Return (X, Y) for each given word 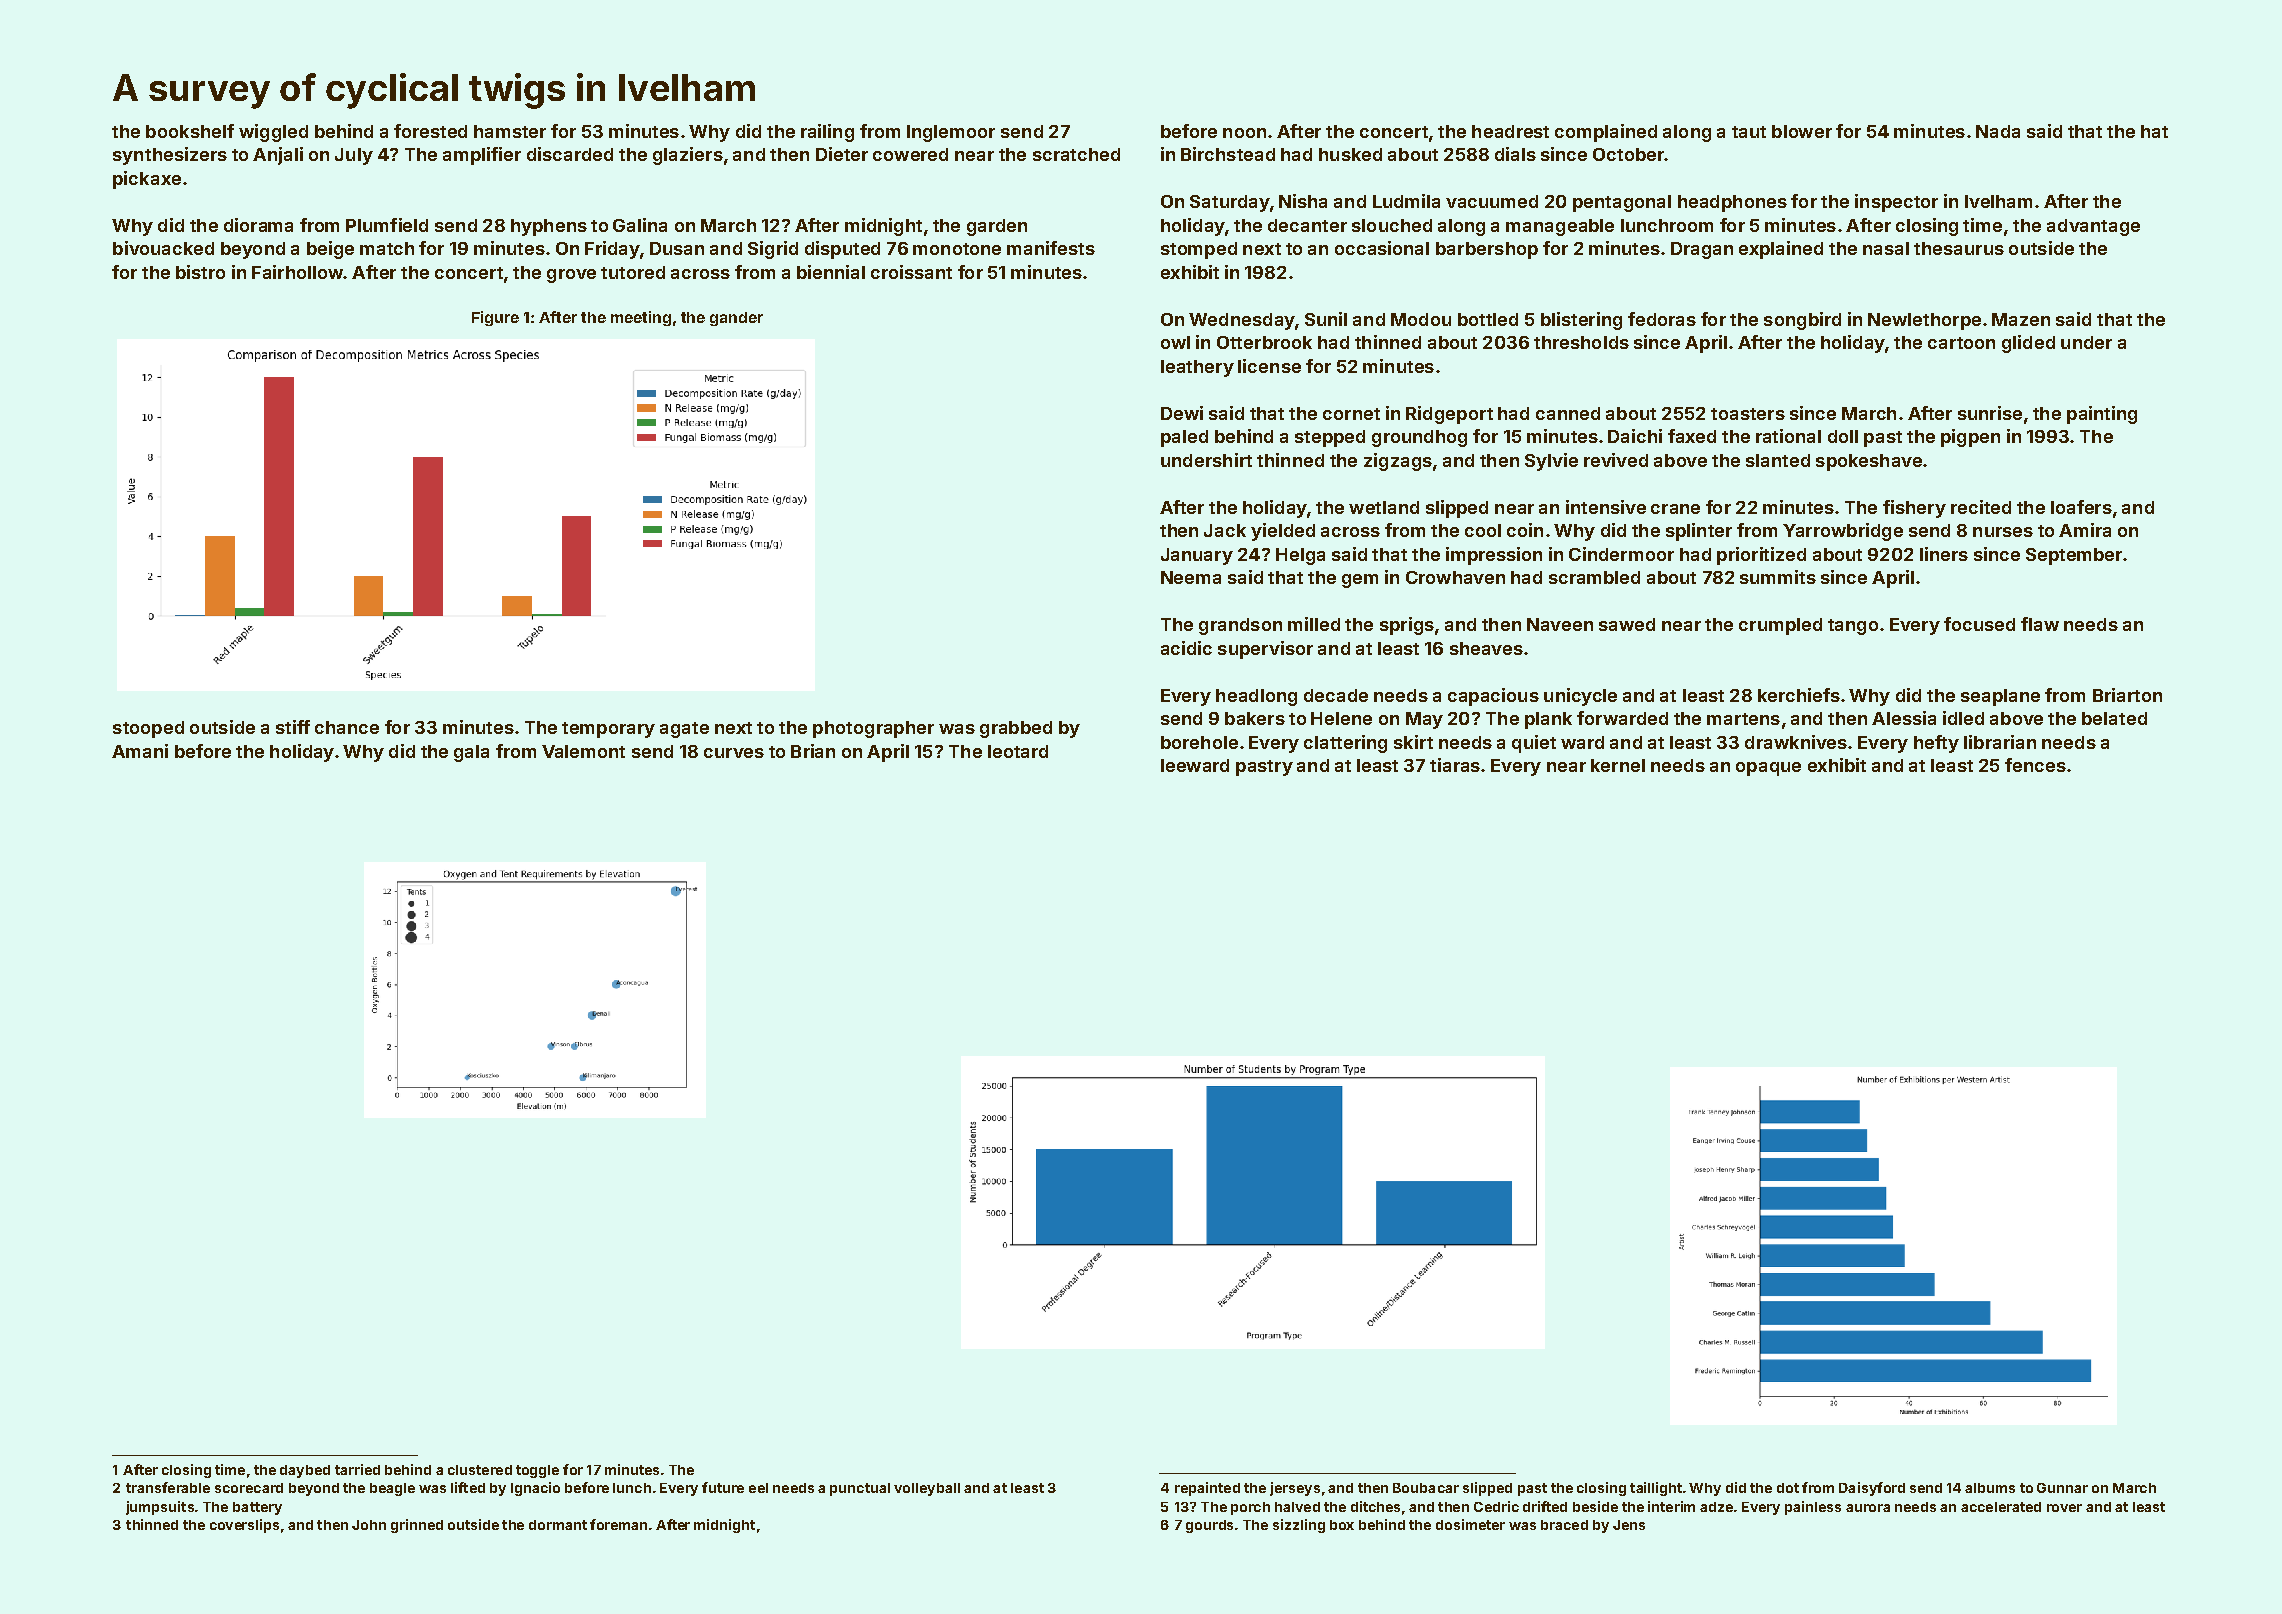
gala (471, 753)
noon (1244, 133)
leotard (1018, 751)
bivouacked (163, 248)
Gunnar (2062, 1488)
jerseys (1295, 1489)
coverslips (244, 1526)
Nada (1998, 131)
